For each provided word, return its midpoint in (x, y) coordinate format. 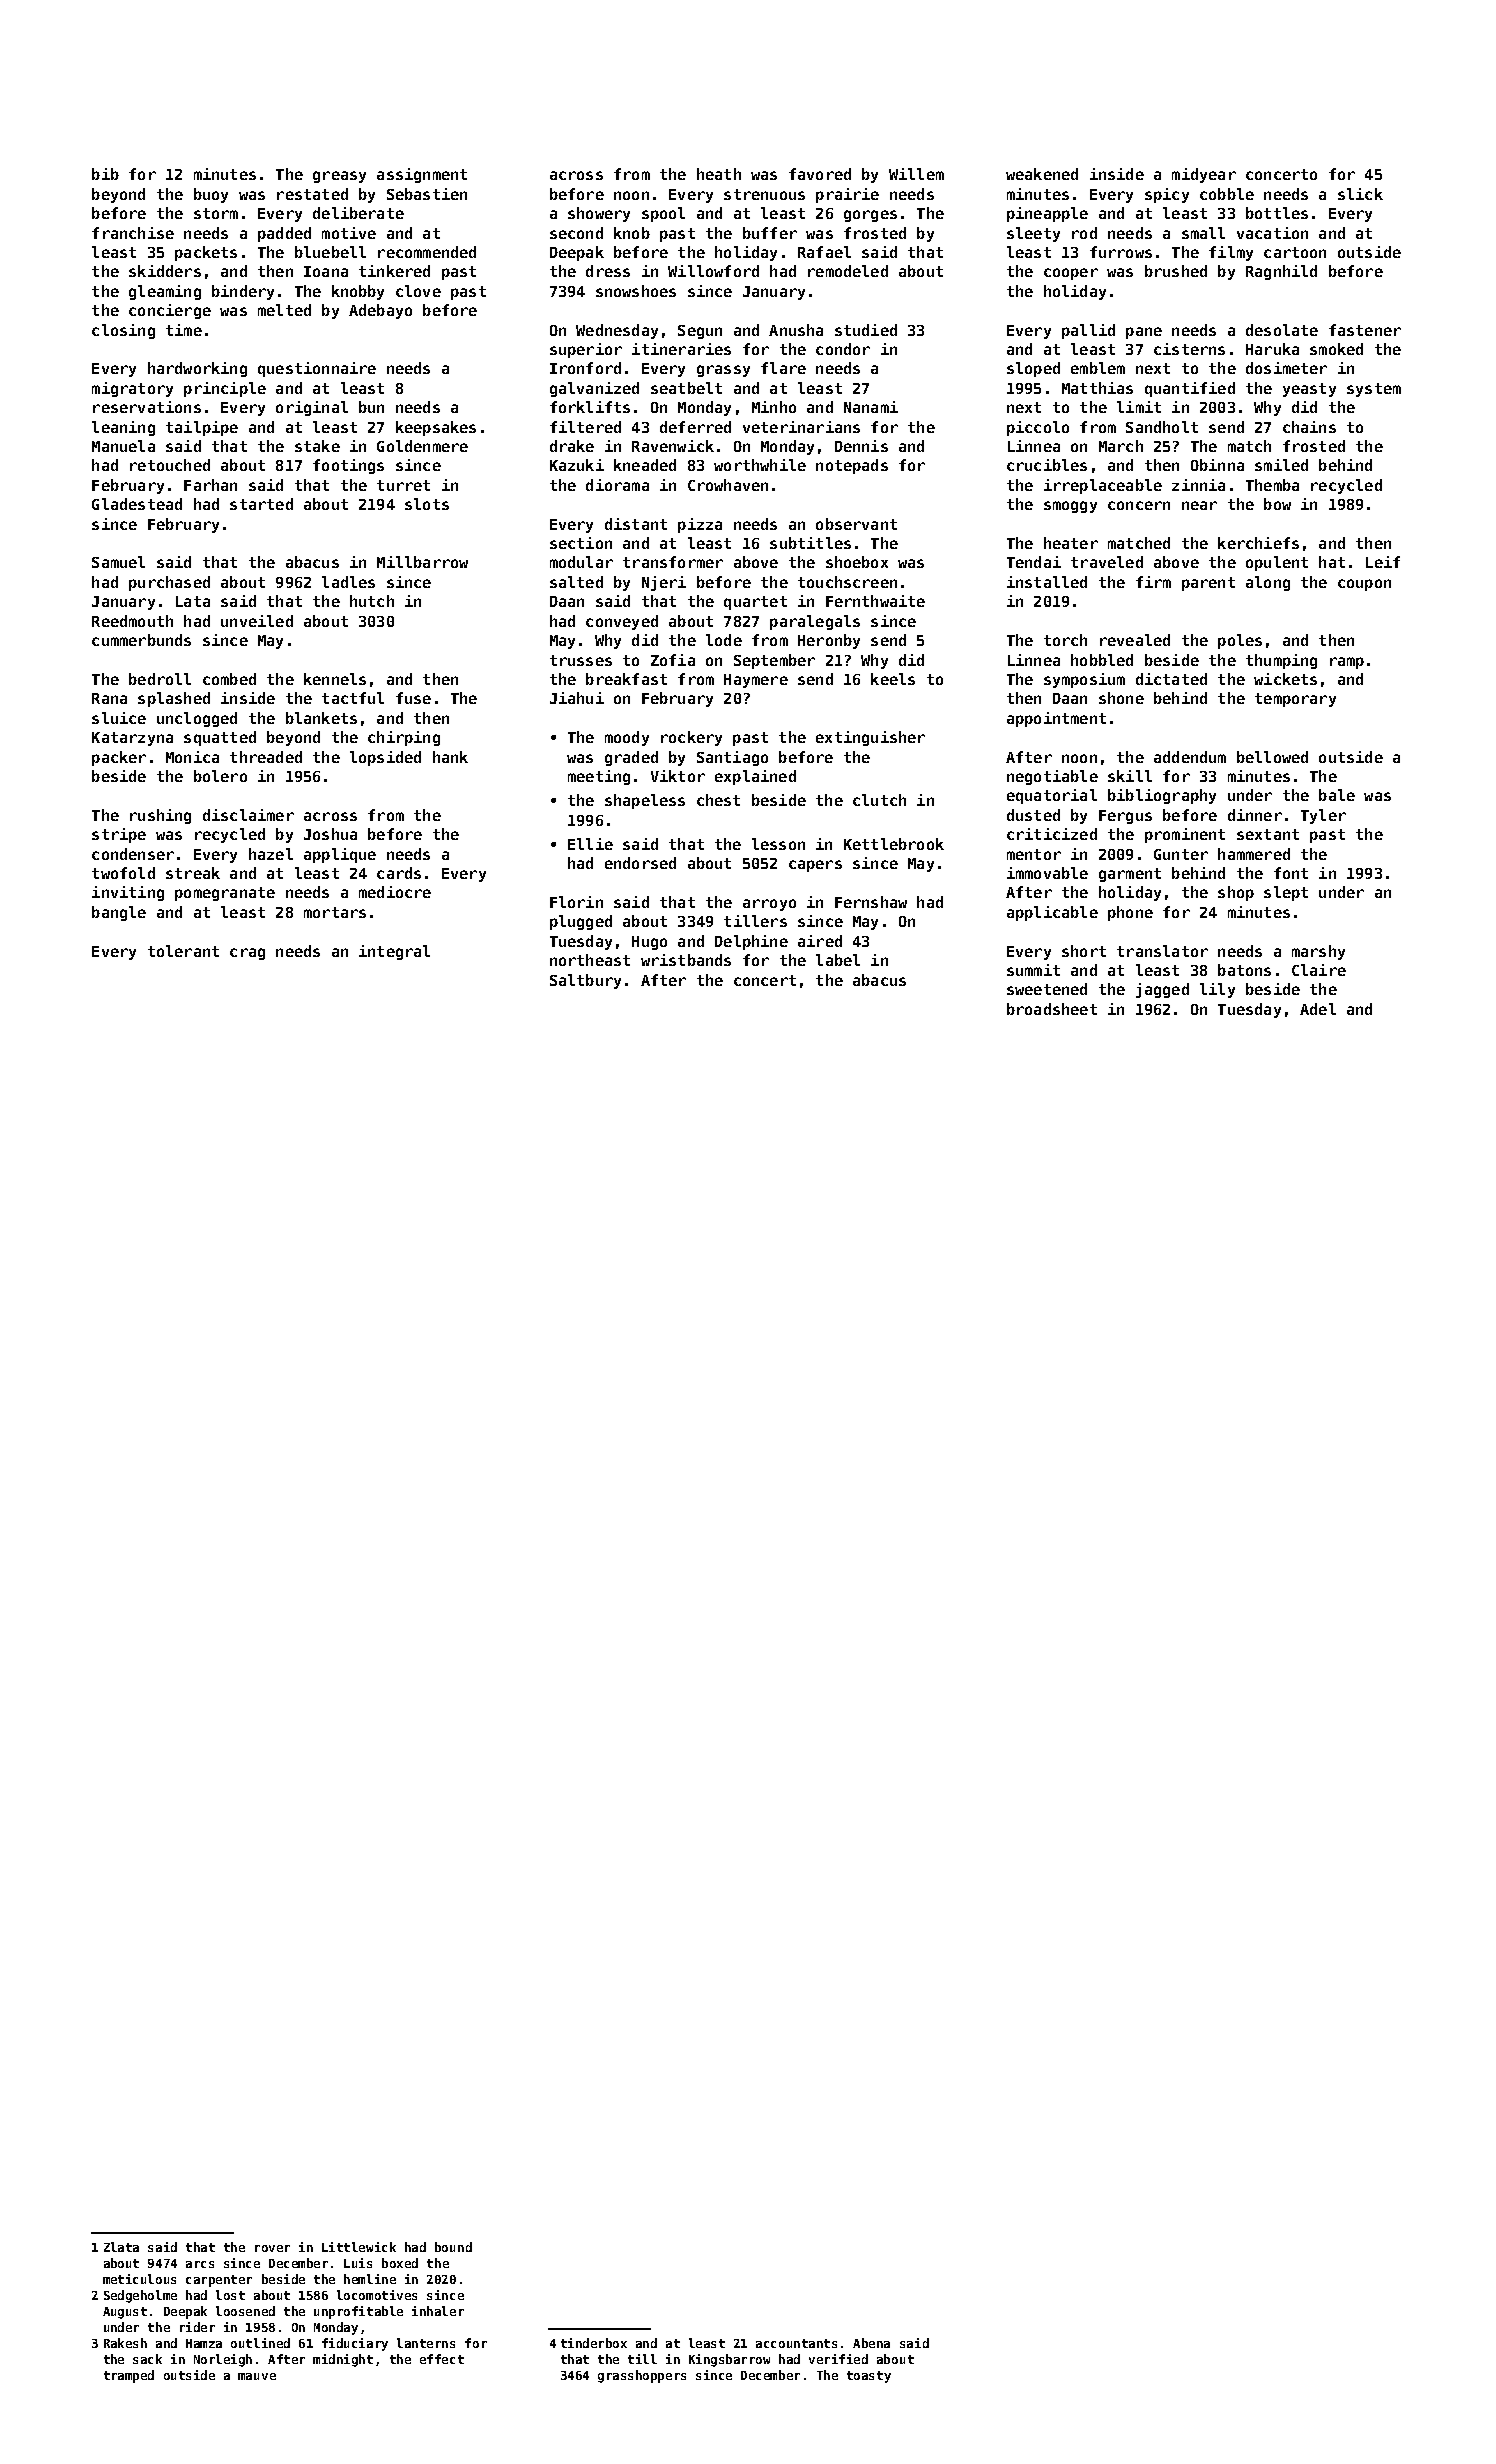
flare (783, 368)
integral (394, 952)
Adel (1318, 1009)
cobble (1227, 194)
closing (123, 331)
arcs (200, 2264)
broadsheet (1052, 1009)
